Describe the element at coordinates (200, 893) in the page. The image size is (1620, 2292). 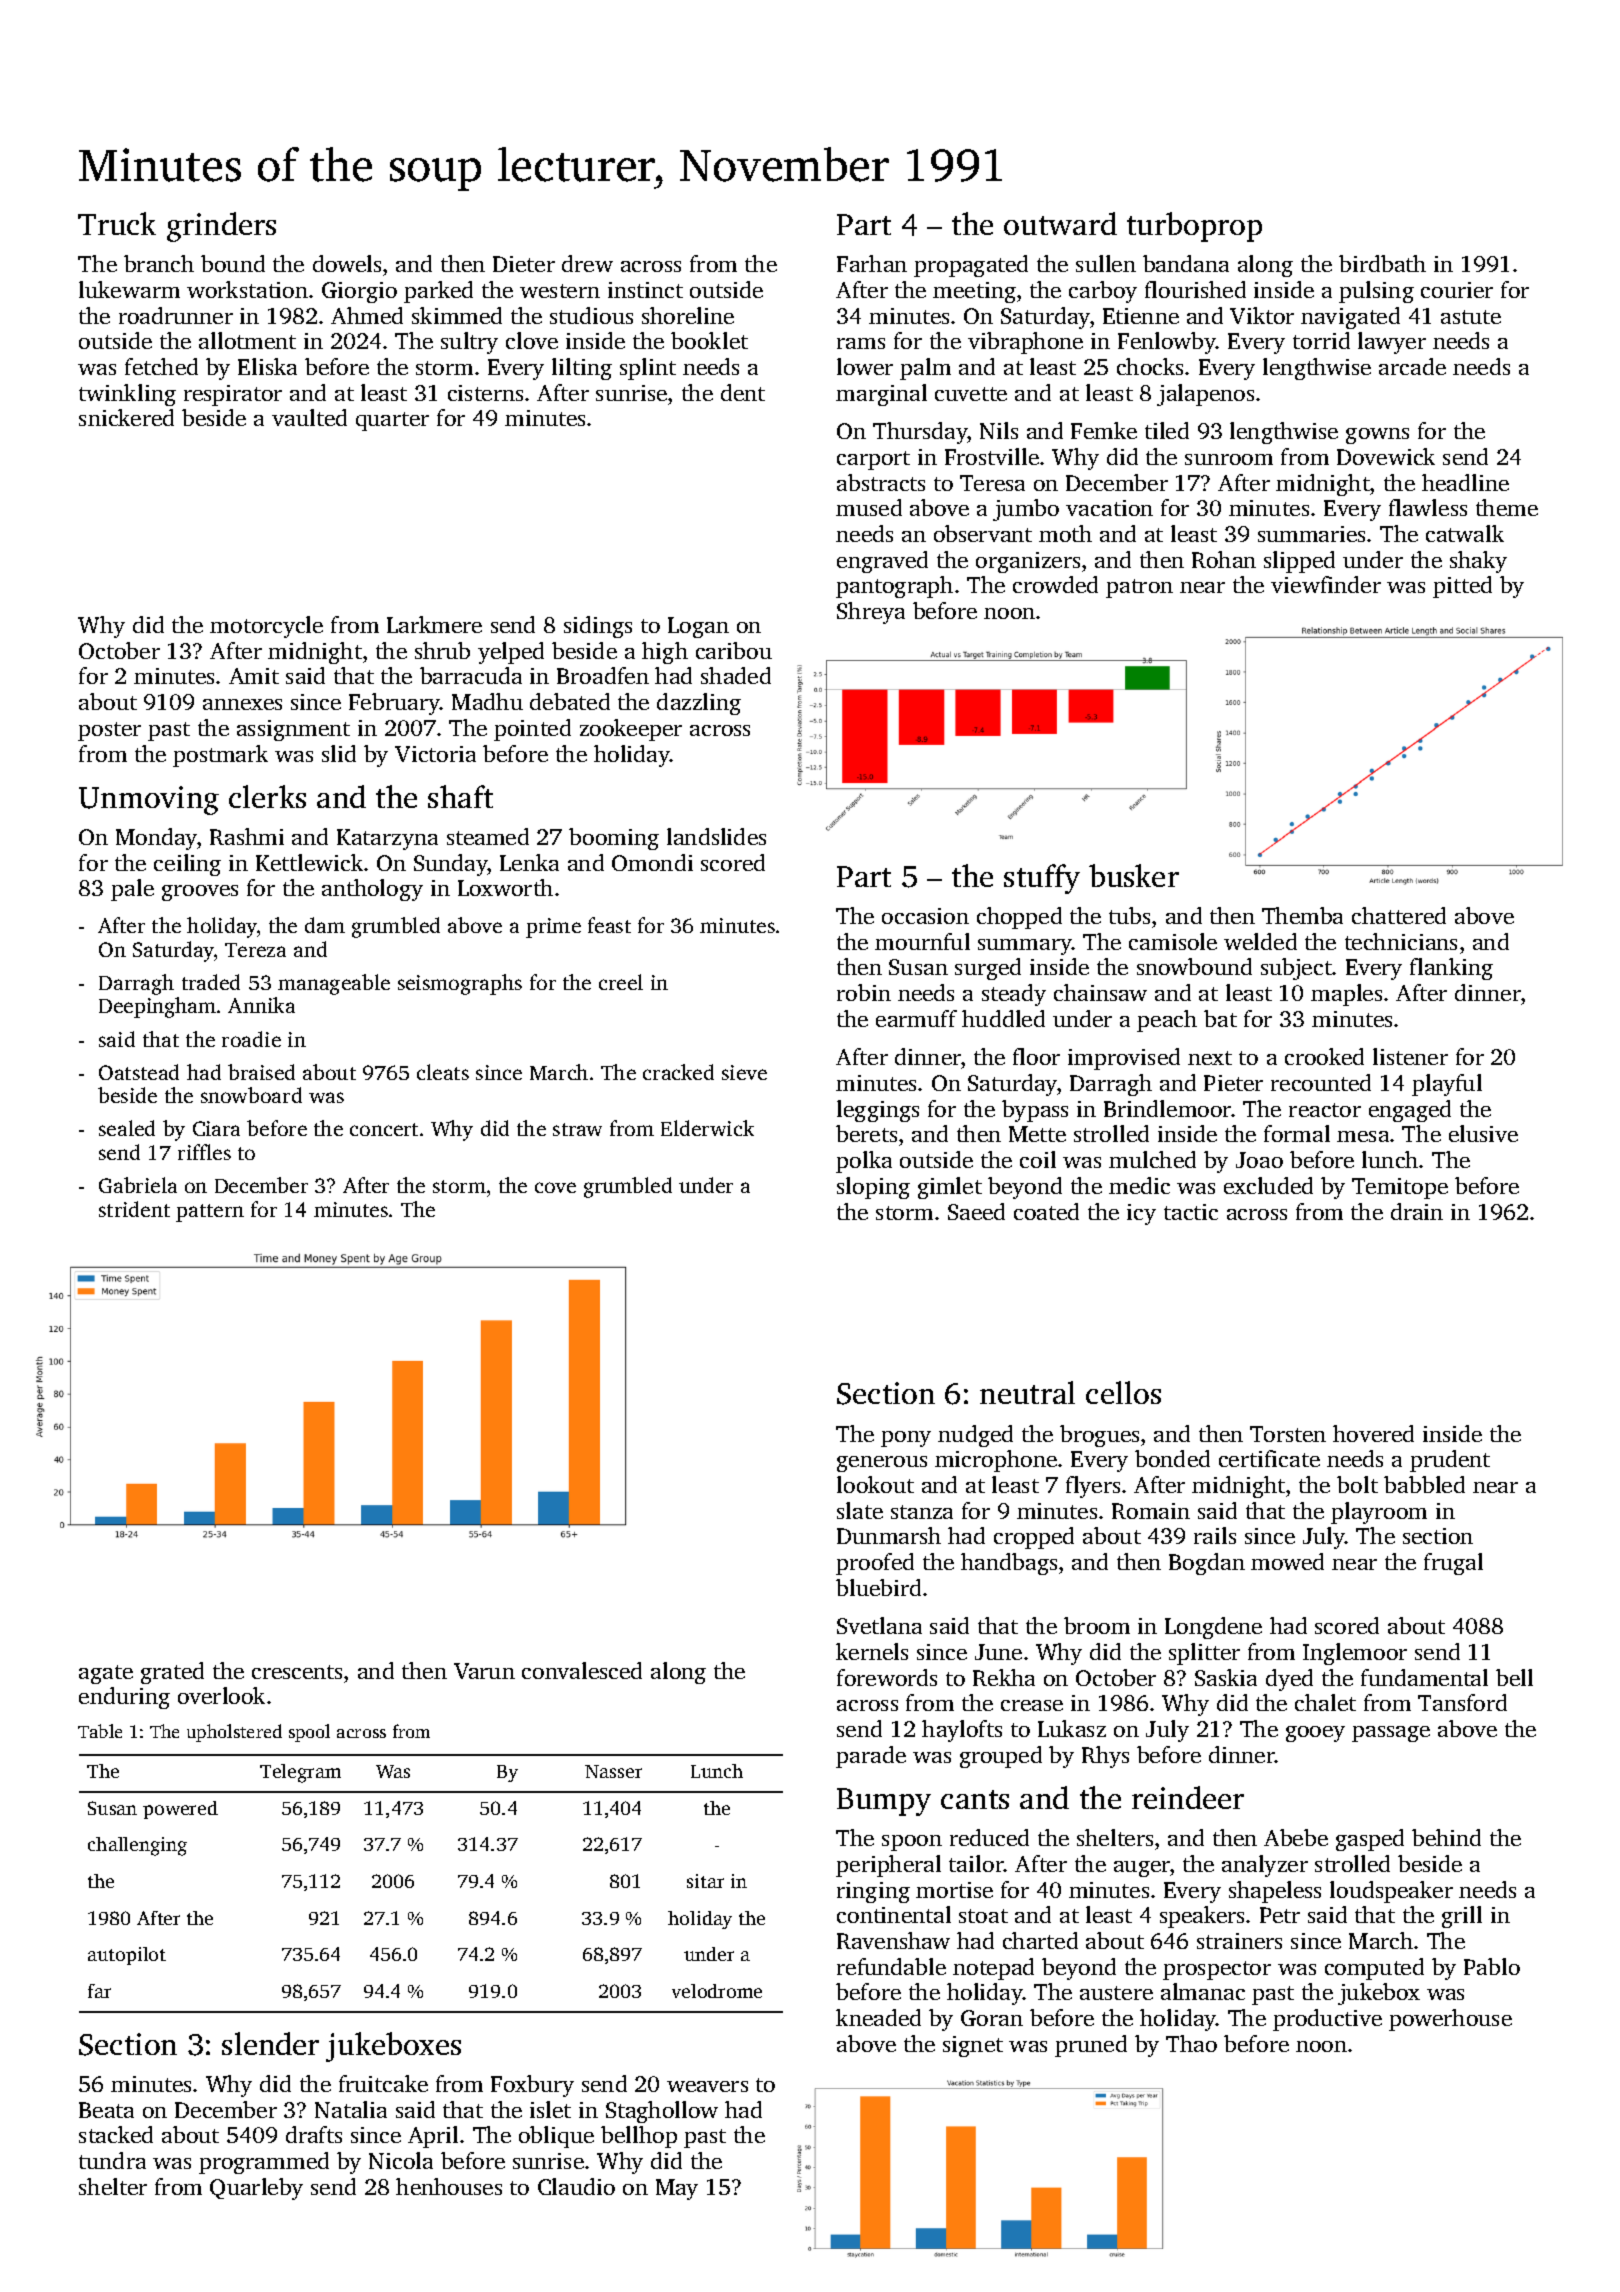
I see `grooves` at that location.
